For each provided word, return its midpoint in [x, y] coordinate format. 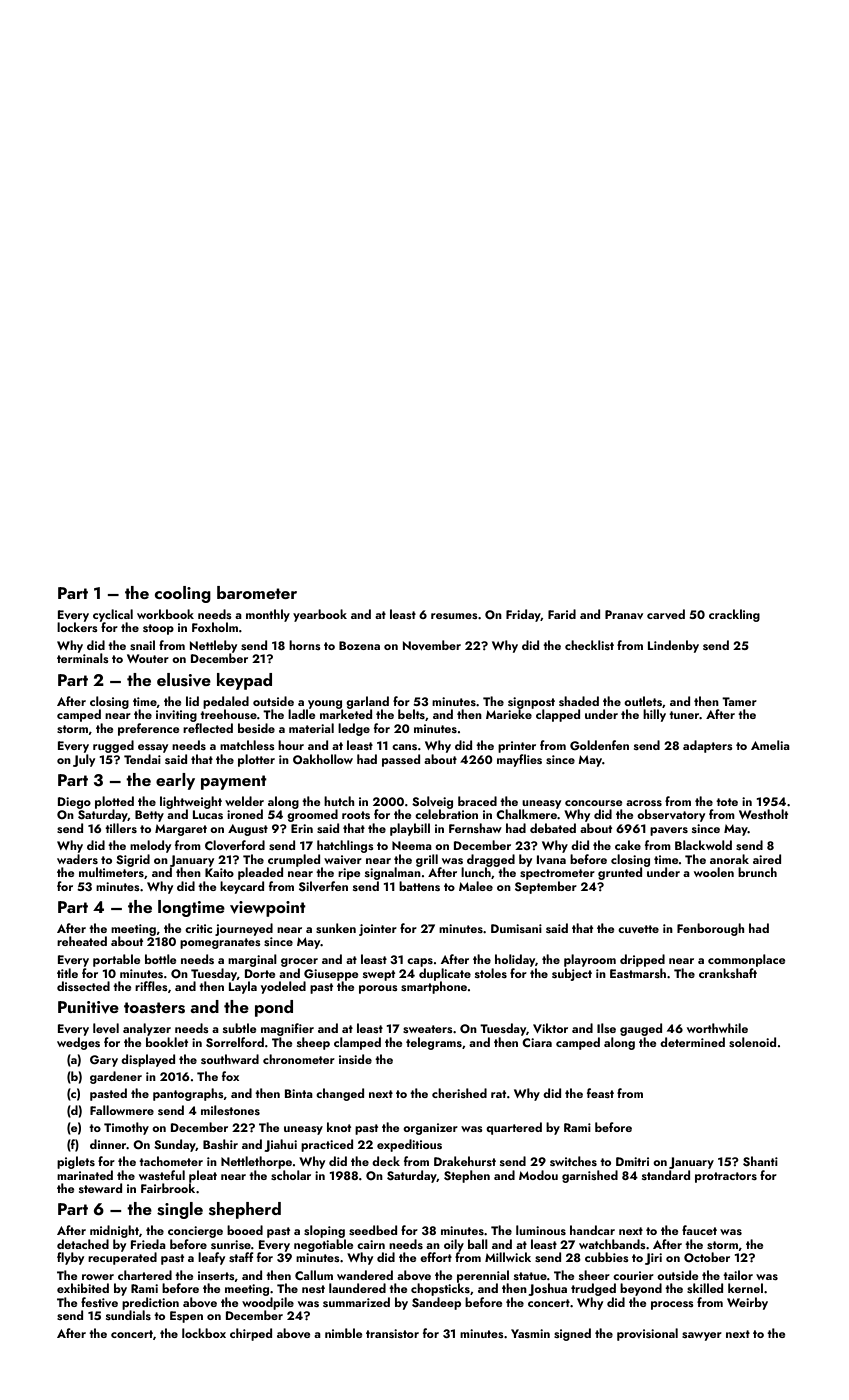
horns [305, 645]
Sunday [175, 1145]
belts [411, 714]
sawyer [702, 1336]
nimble [343, 1333]
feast [600, 1093]
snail [142, 645]
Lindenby [673, 646]
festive [99, 1302]
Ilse [606, 1028]
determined [692, 1042]
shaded [579, 701]
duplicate [445, 974]
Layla [243, 987]
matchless [247, 745]
